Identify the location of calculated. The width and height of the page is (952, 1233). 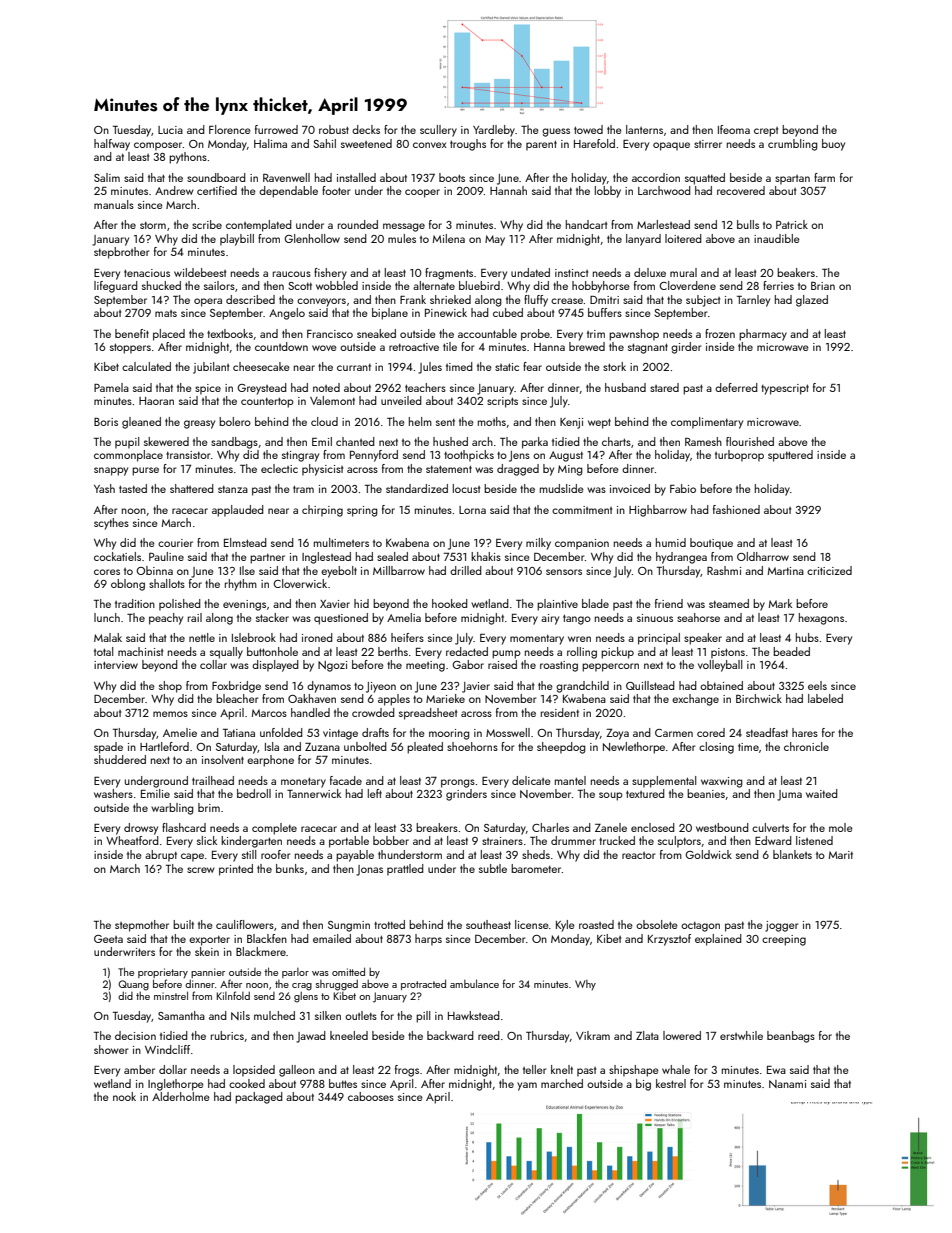
(146, 366).
